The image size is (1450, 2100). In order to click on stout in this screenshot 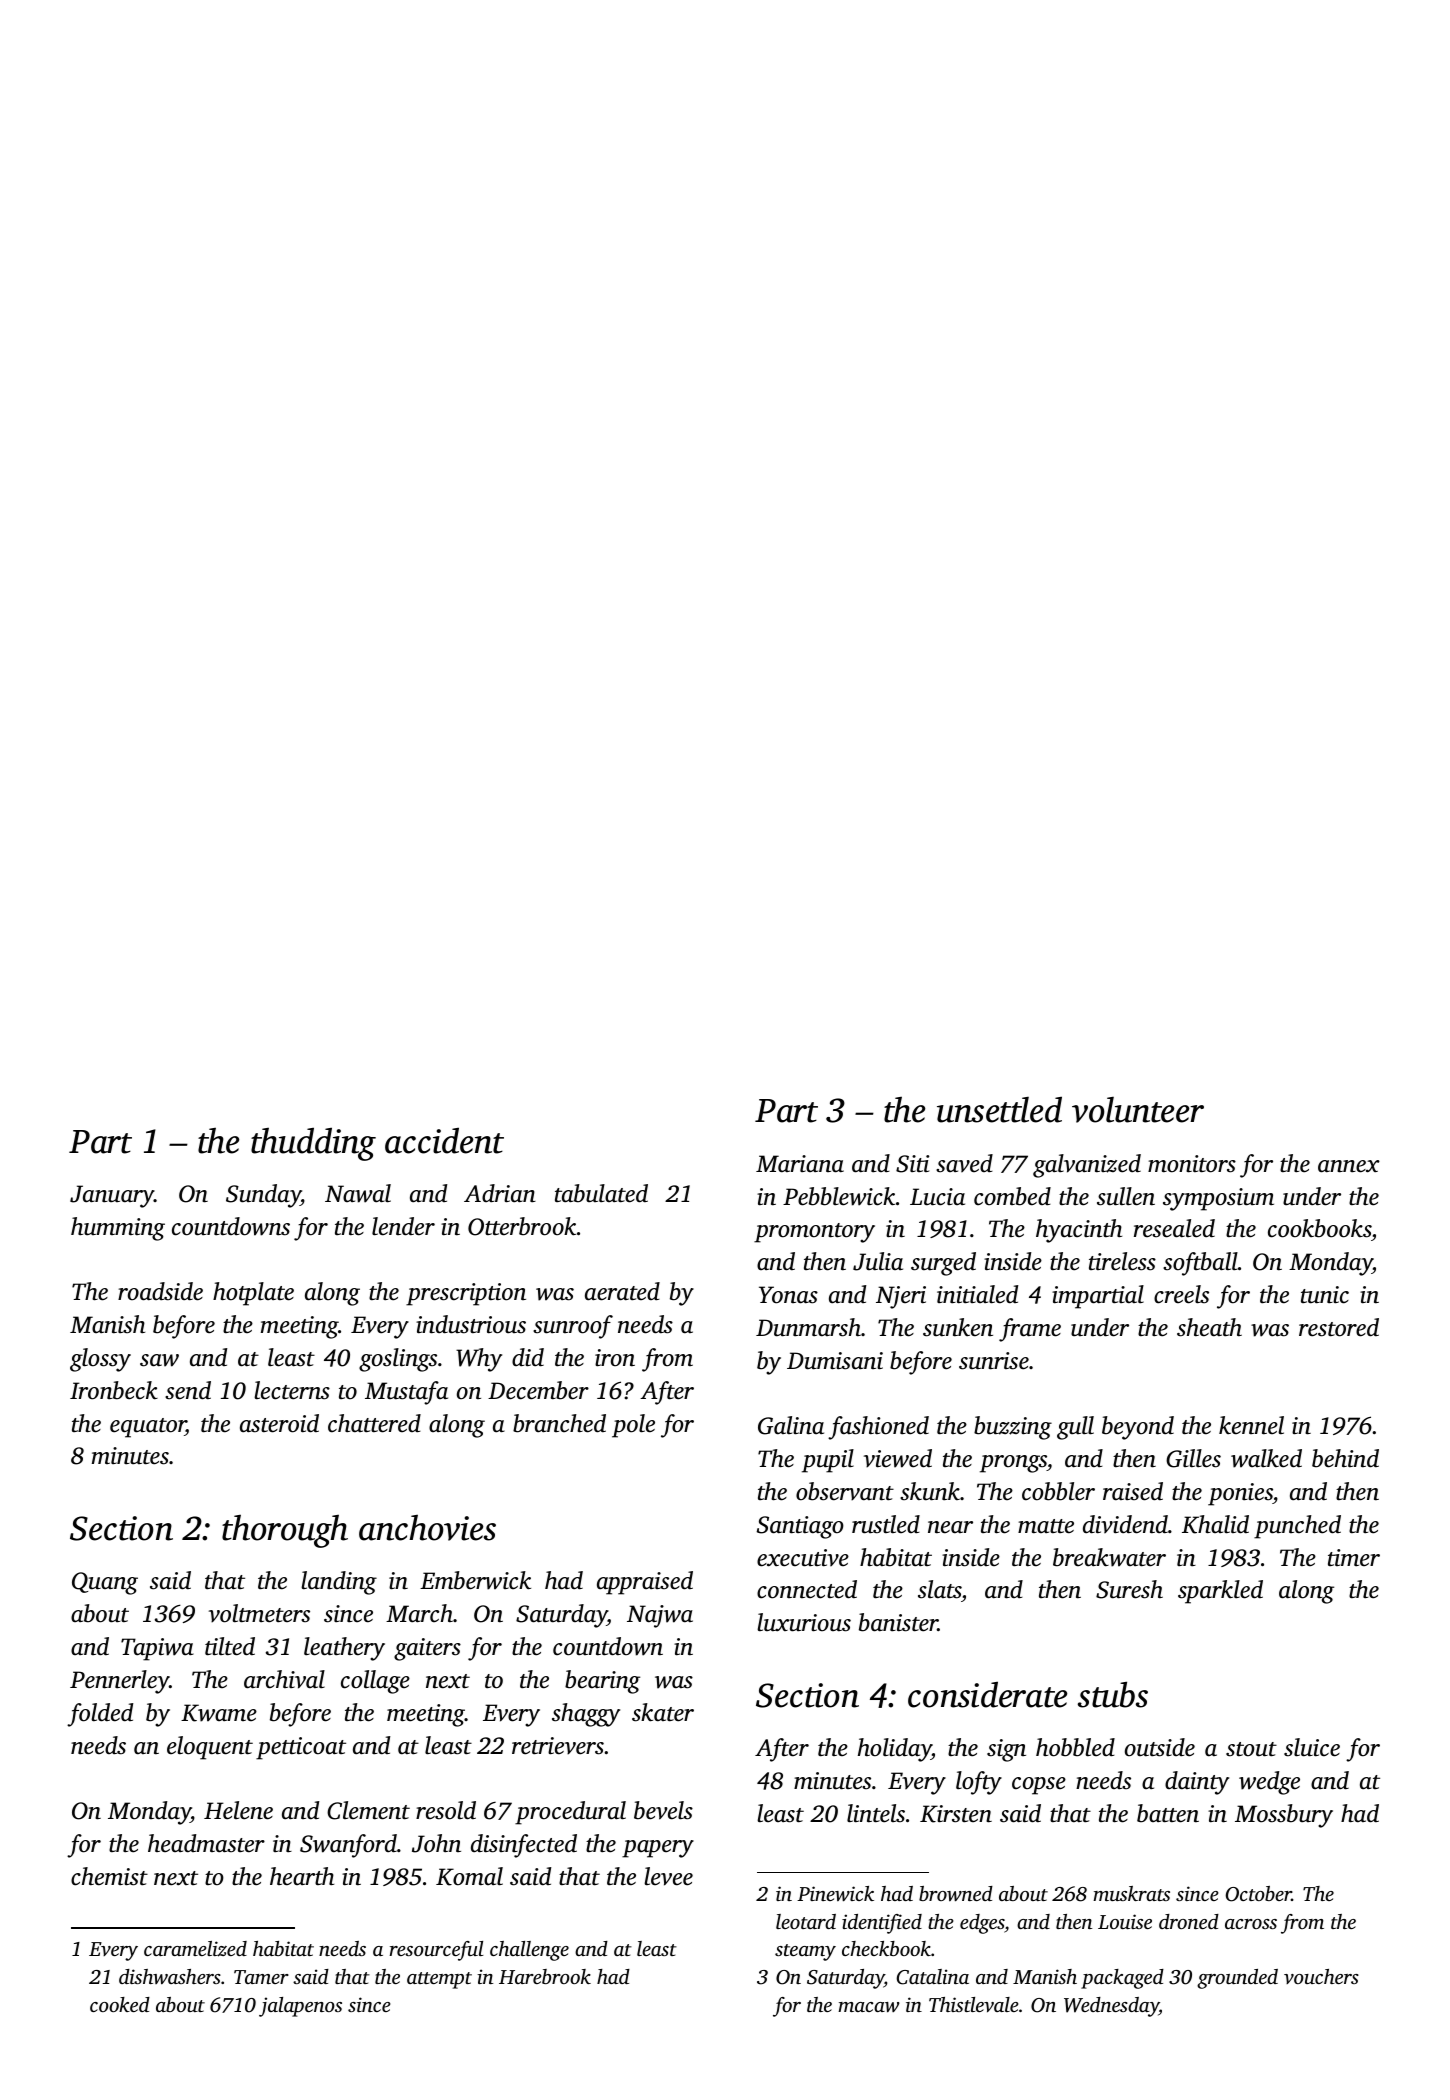, I will do `click(1251, 1749)`.
